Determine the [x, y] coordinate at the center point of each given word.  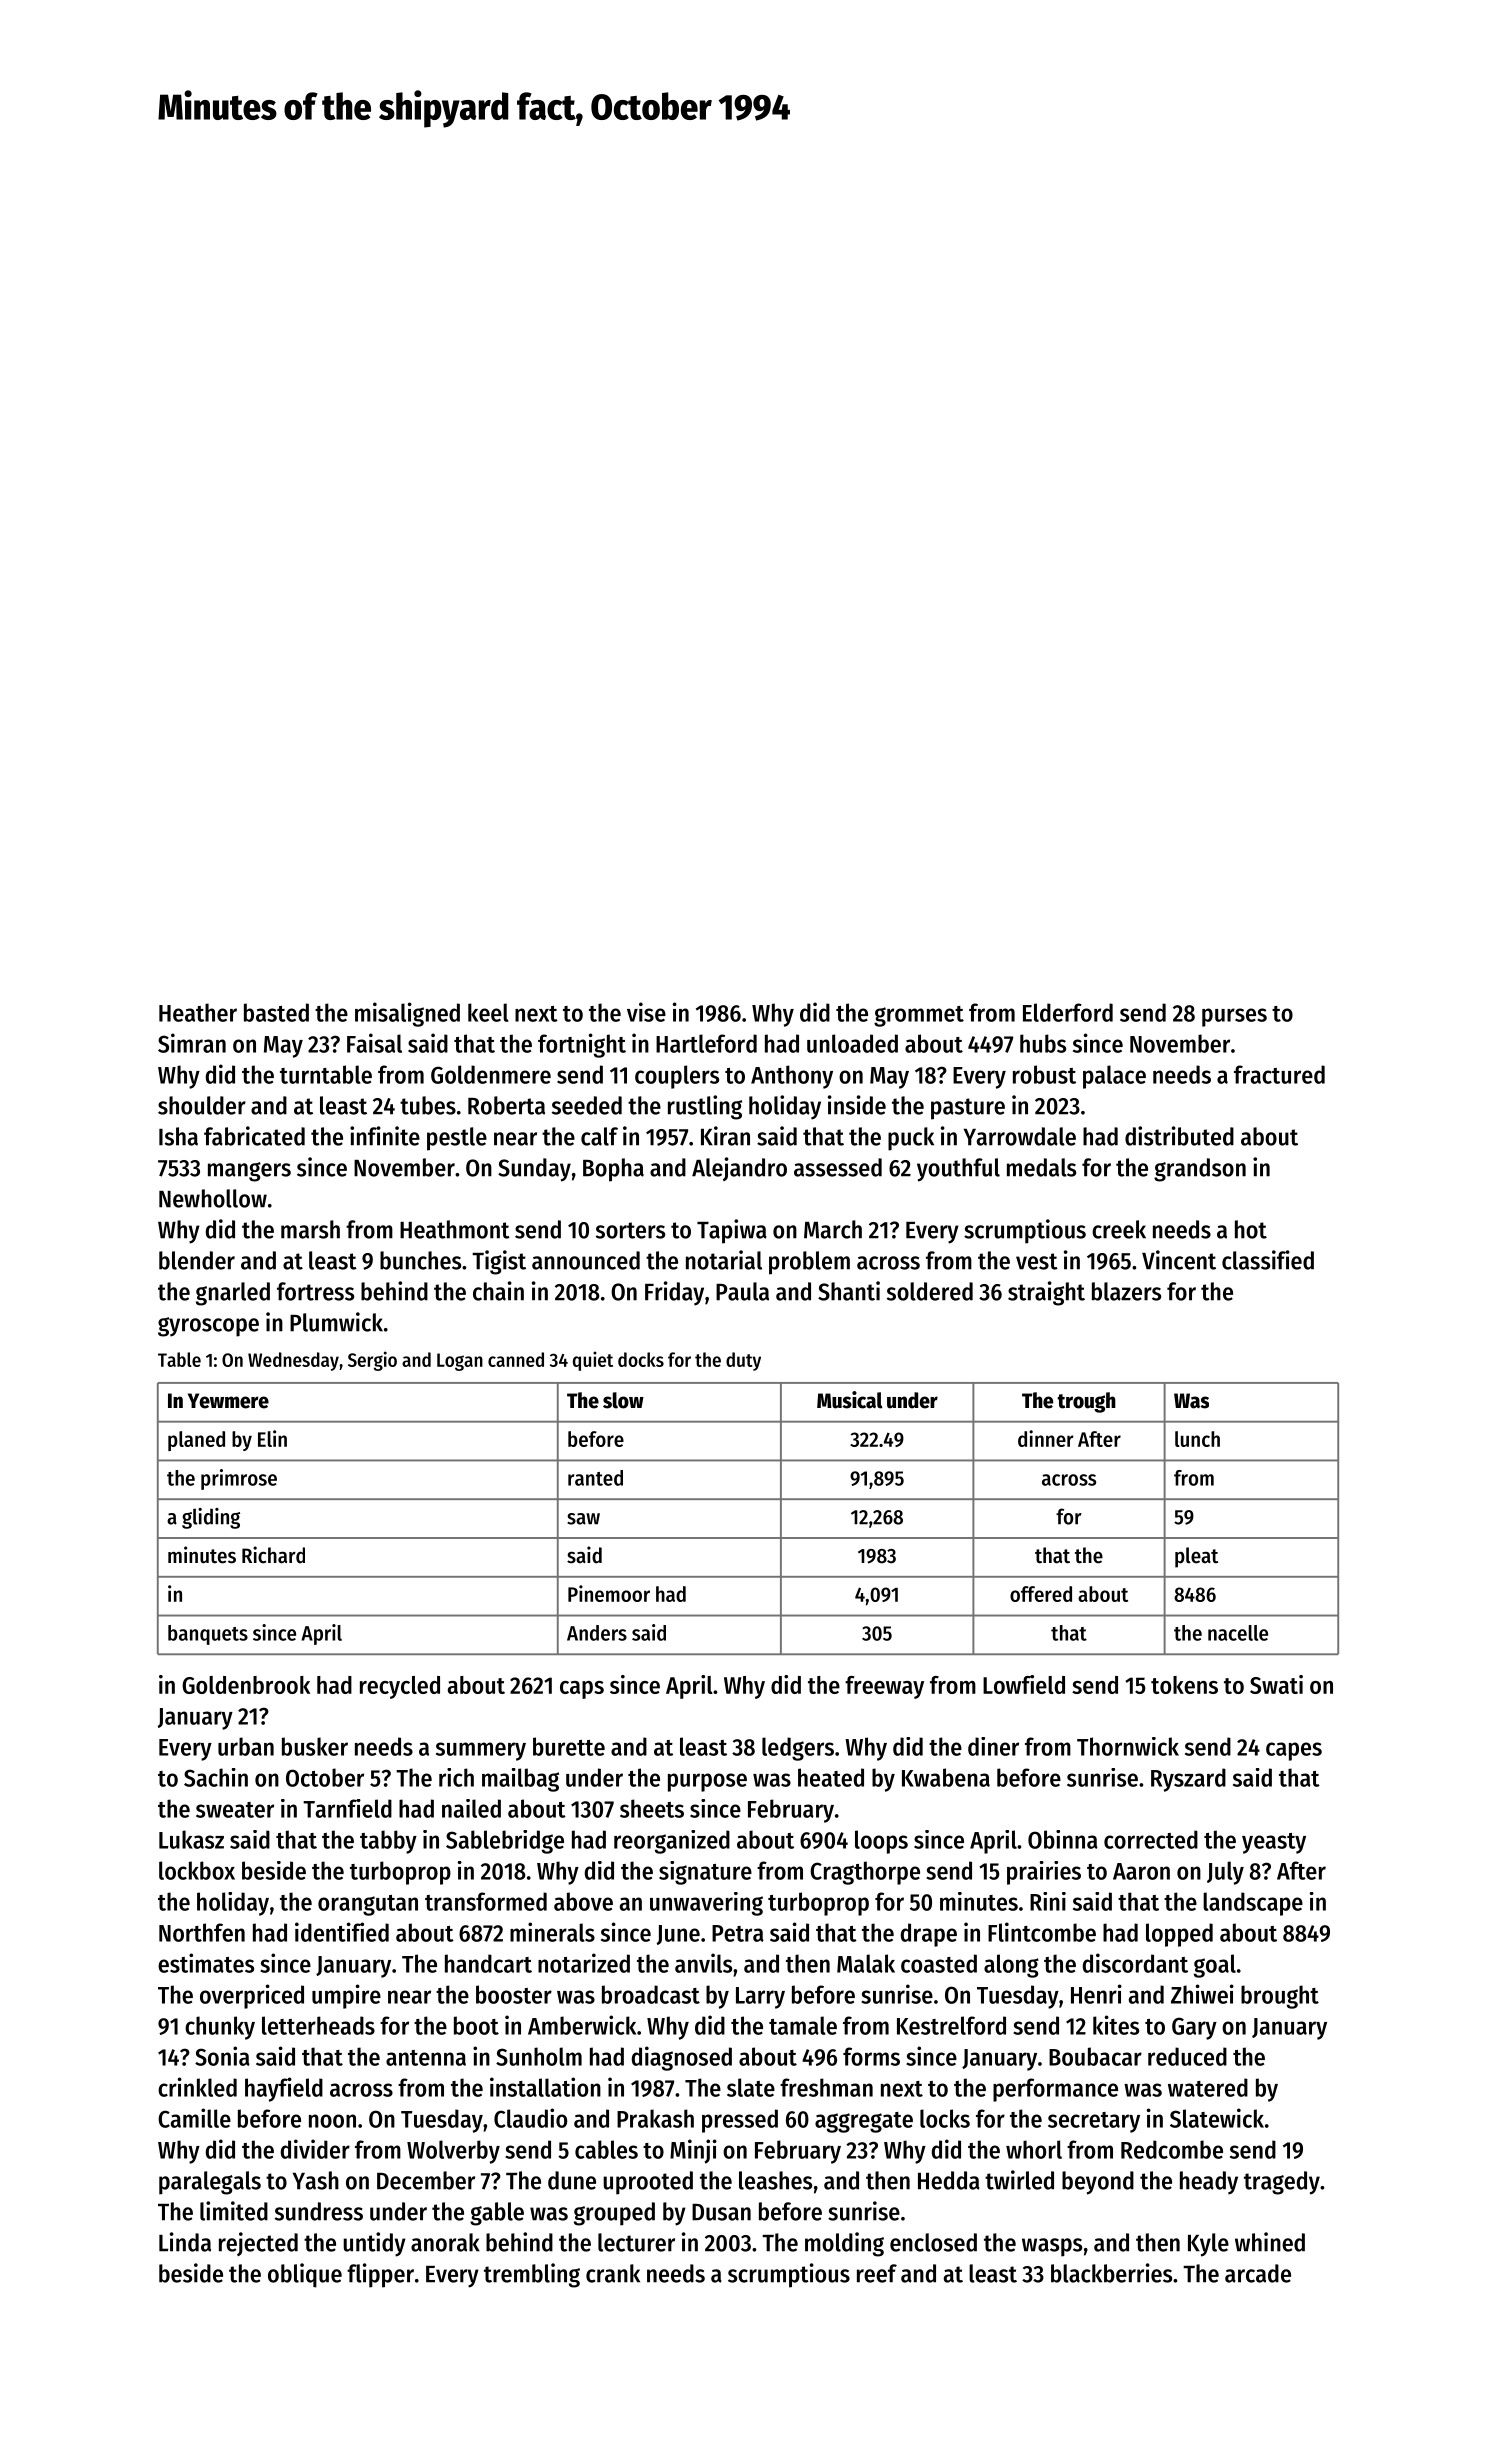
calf [599, 1136]
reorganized [672, 1842]
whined [1270, 2242]
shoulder [202, 1105]
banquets [208, 1635]
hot [1251, 1229]
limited [234, 2211]
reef [877, 2273]
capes [1294, 1751]
